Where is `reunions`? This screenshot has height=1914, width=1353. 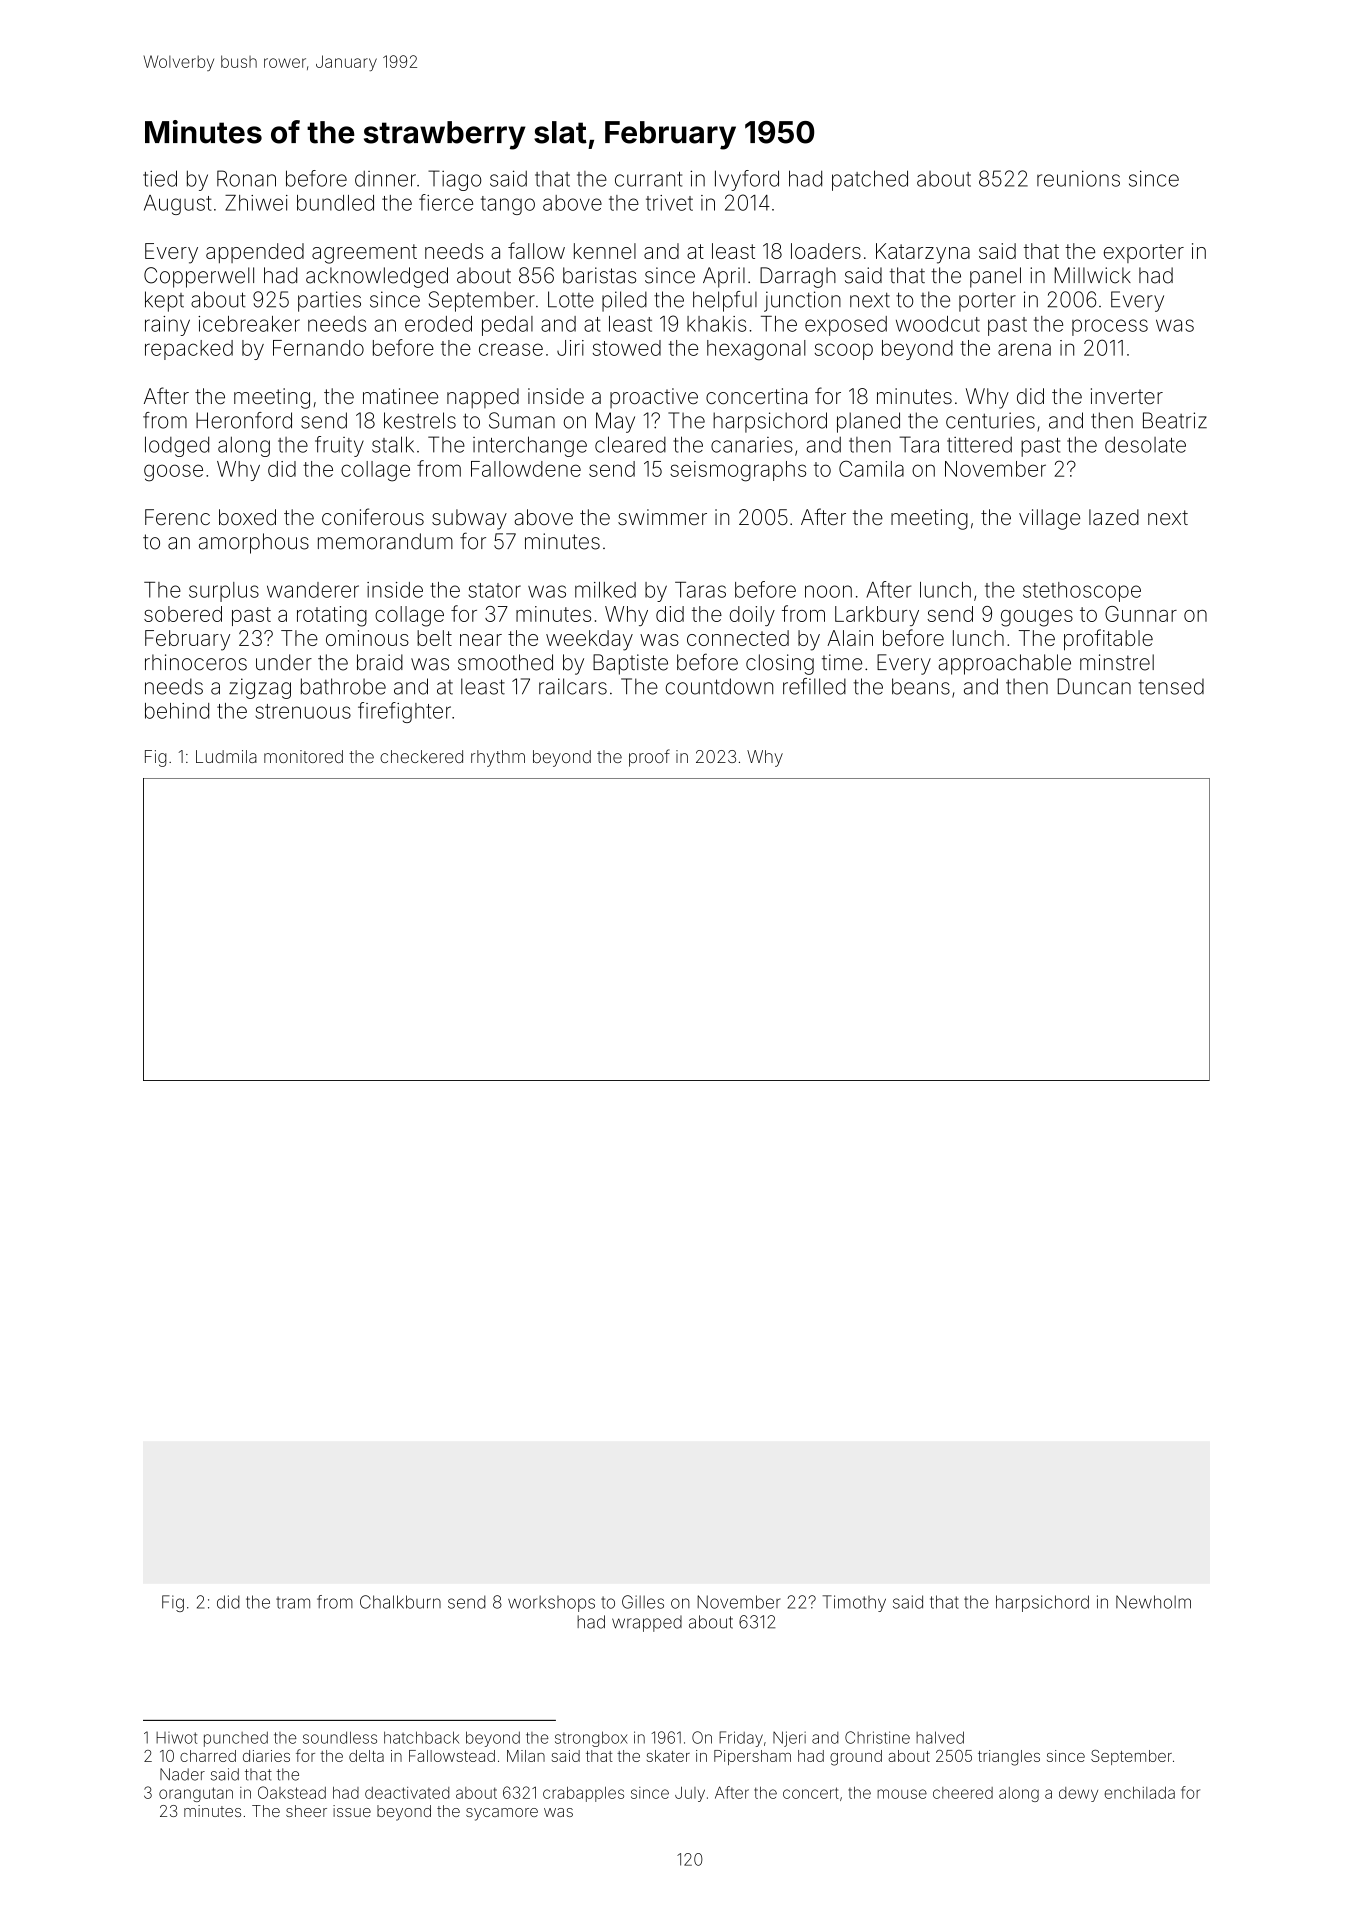 reunions is located at coordinates (1078, 178).
